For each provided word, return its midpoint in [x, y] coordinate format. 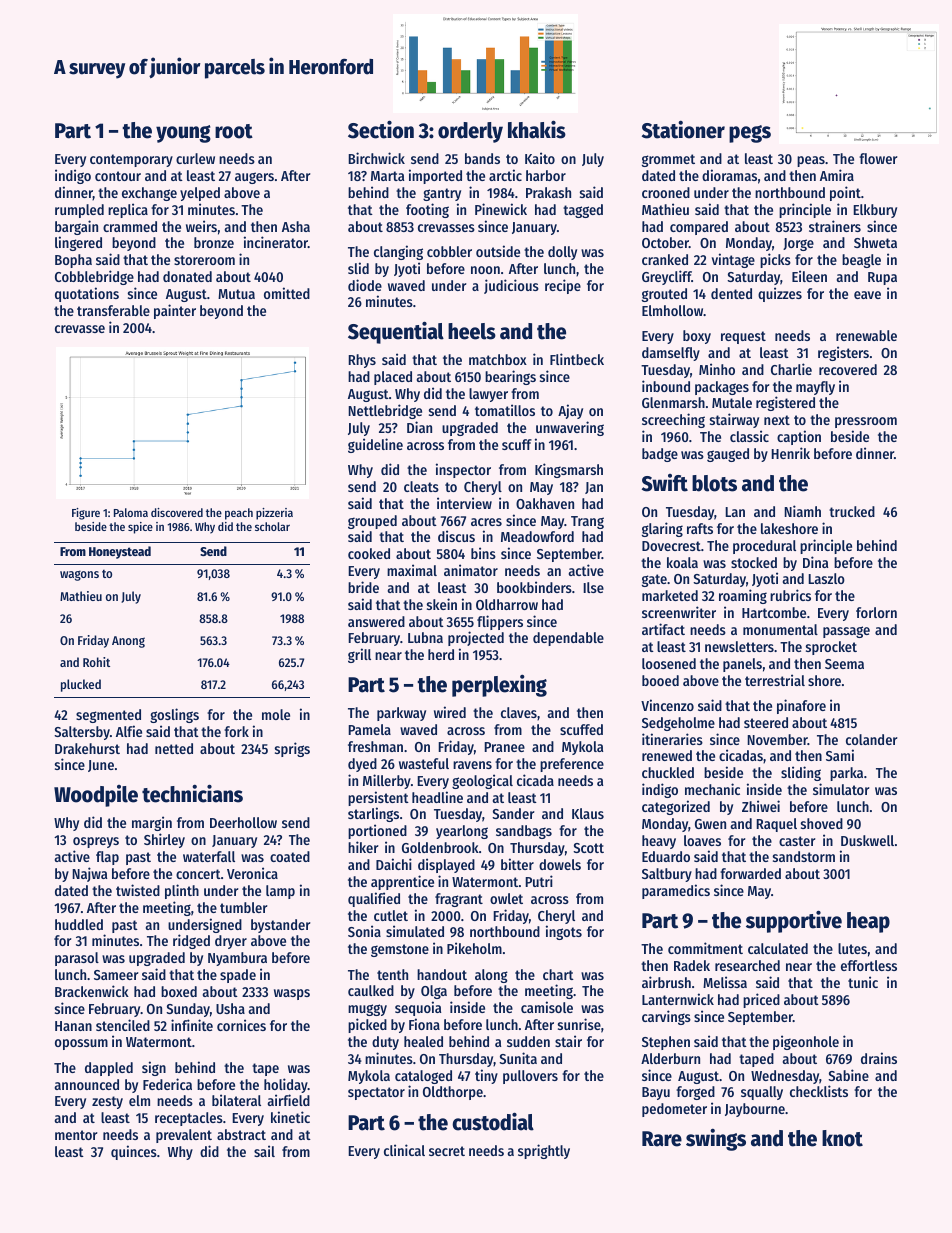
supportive [794, 921]
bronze [214, 242]
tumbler [244, 907]
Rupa [882, 278]
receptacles [189, 1119]
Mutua [236, 294]
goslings [174, 715]
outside [498, 251]
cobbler [449, 251]
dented [731, 293]
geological [482, 781]
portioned [377, 831]
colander [872, 739]
